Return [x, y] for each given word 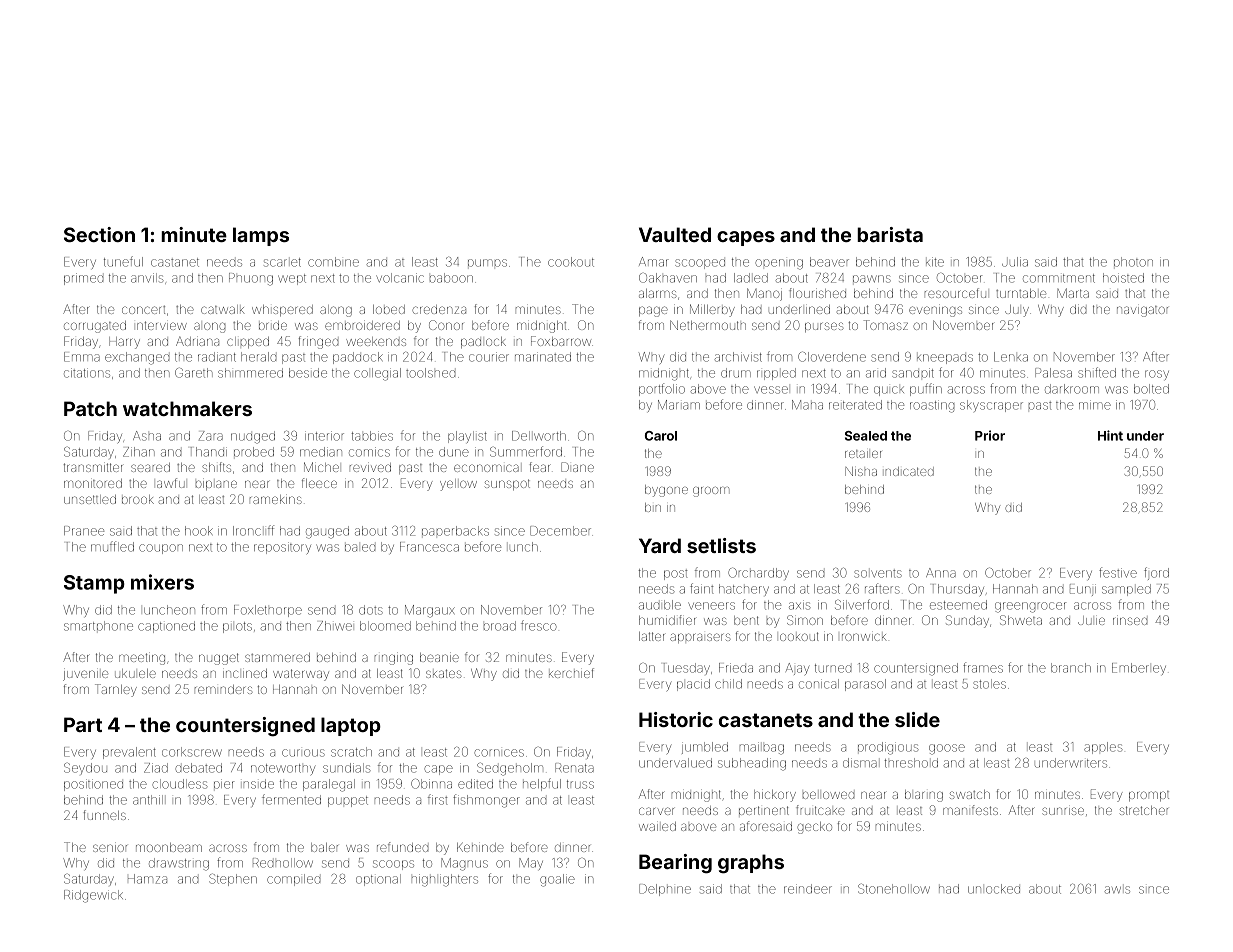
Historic [676, 719]
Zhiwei [334, 626]
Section [99, 234]
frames [983, 667]
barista [890, 234]
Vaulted [675, 234]
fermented [291, 799]
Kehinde [480, 847]
